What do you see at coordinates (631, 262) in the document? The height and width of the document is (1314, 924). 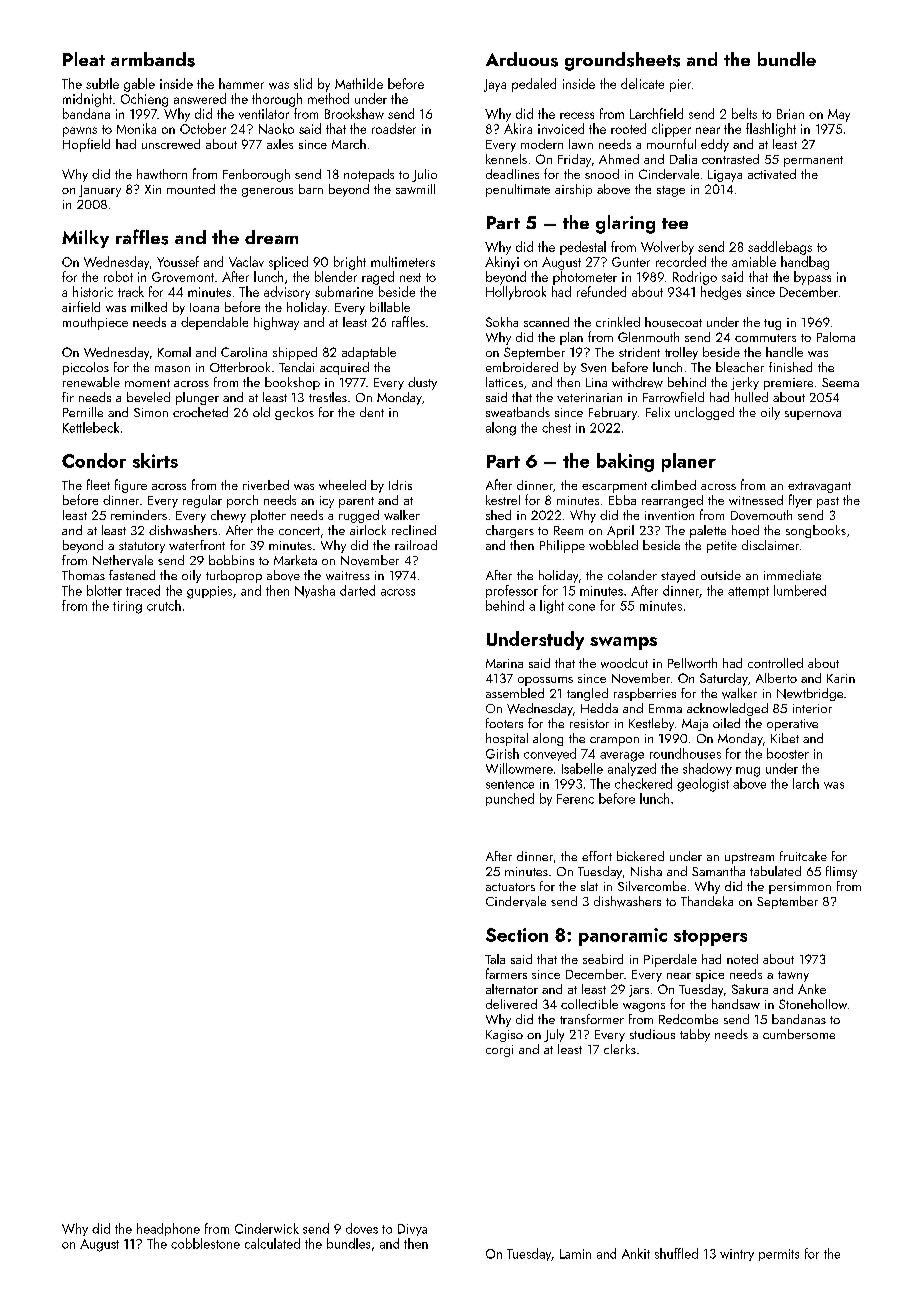 I see `Gunter` at bounding box center [631, 262].
